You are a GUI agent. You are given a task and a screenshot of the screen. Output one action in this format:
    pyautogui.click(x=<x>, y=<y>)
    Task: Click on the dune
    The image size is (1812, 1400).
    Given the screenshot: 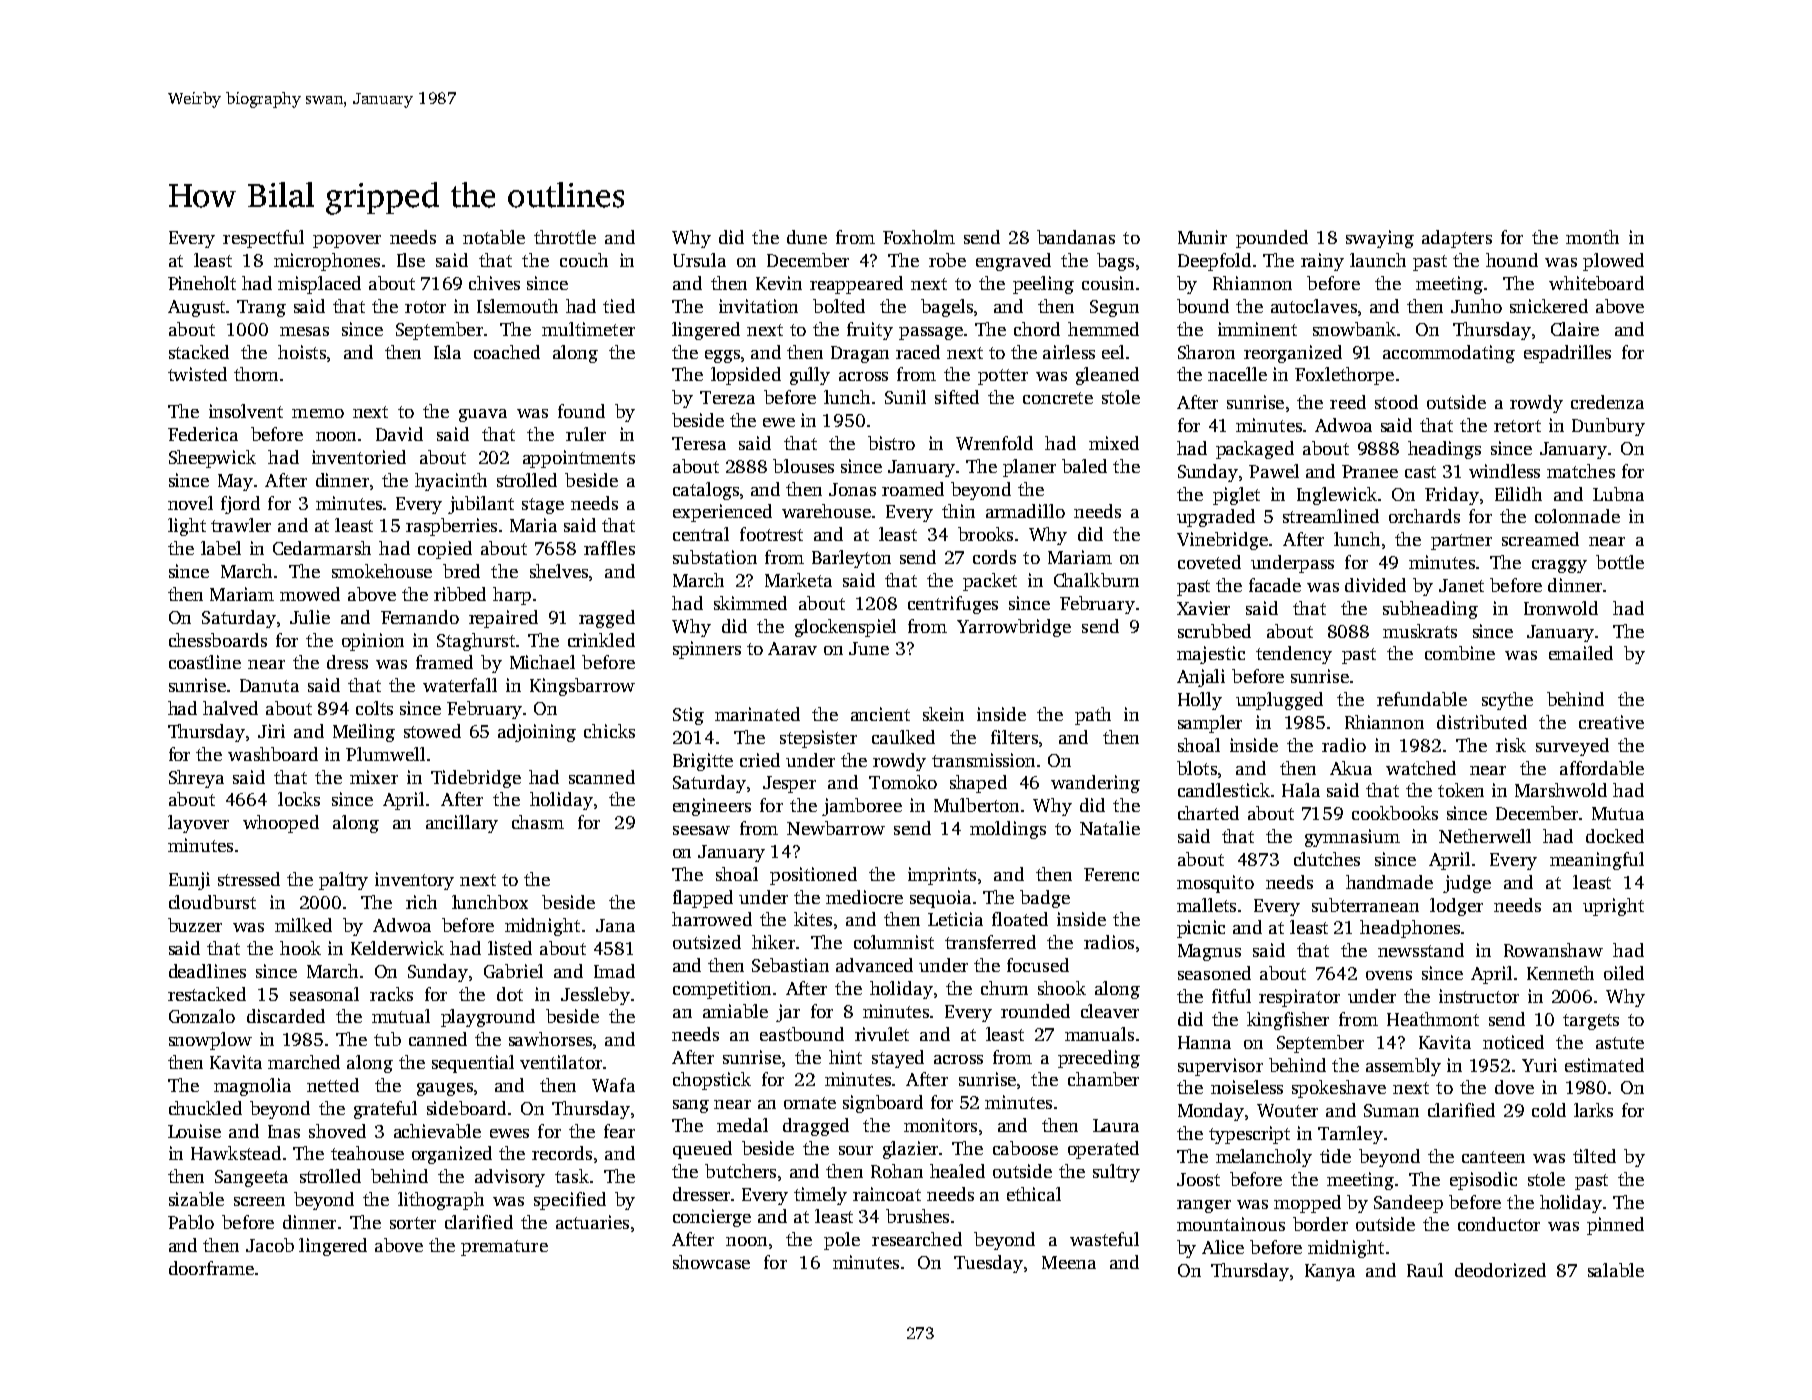 What is the action you would take?
    pyautogui.click(x=807, y=237)
